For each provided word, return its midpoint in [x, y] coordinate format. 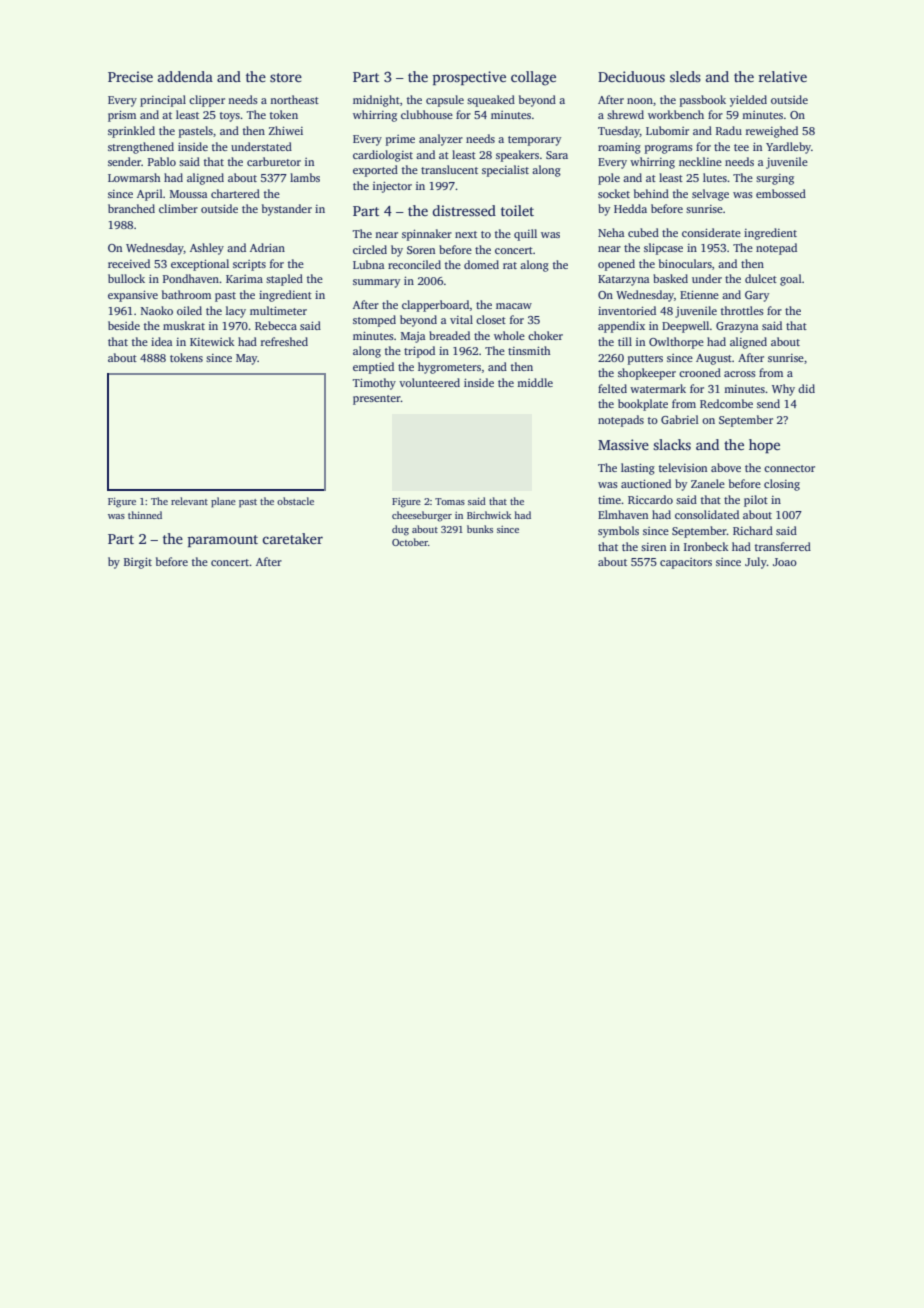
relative [783, 76]
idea [162, 341]
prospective [469, 78]
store [286, 77]
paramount [223, 541]
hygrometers [449, 368]
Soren [421, 250]
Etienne [699, 294]
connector [789, 468]
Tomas [450, 501]
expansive [133, 296]
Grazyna [737, 327]
